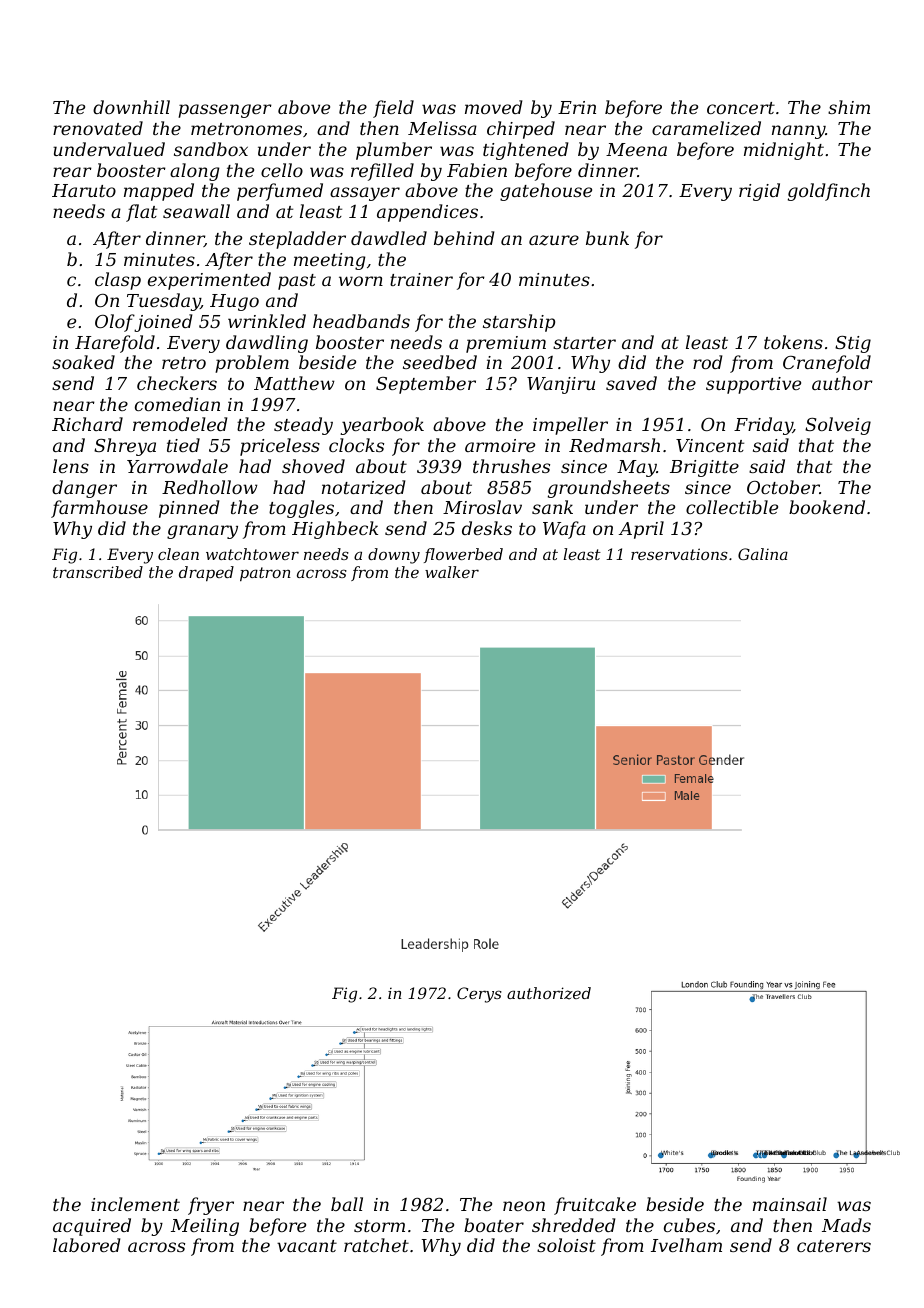 The width and height of the page is (924, 1308). What do you see at coordinates (790, 1204) in the page?
I see `mainsail` at bounding box center [790, 1204].
